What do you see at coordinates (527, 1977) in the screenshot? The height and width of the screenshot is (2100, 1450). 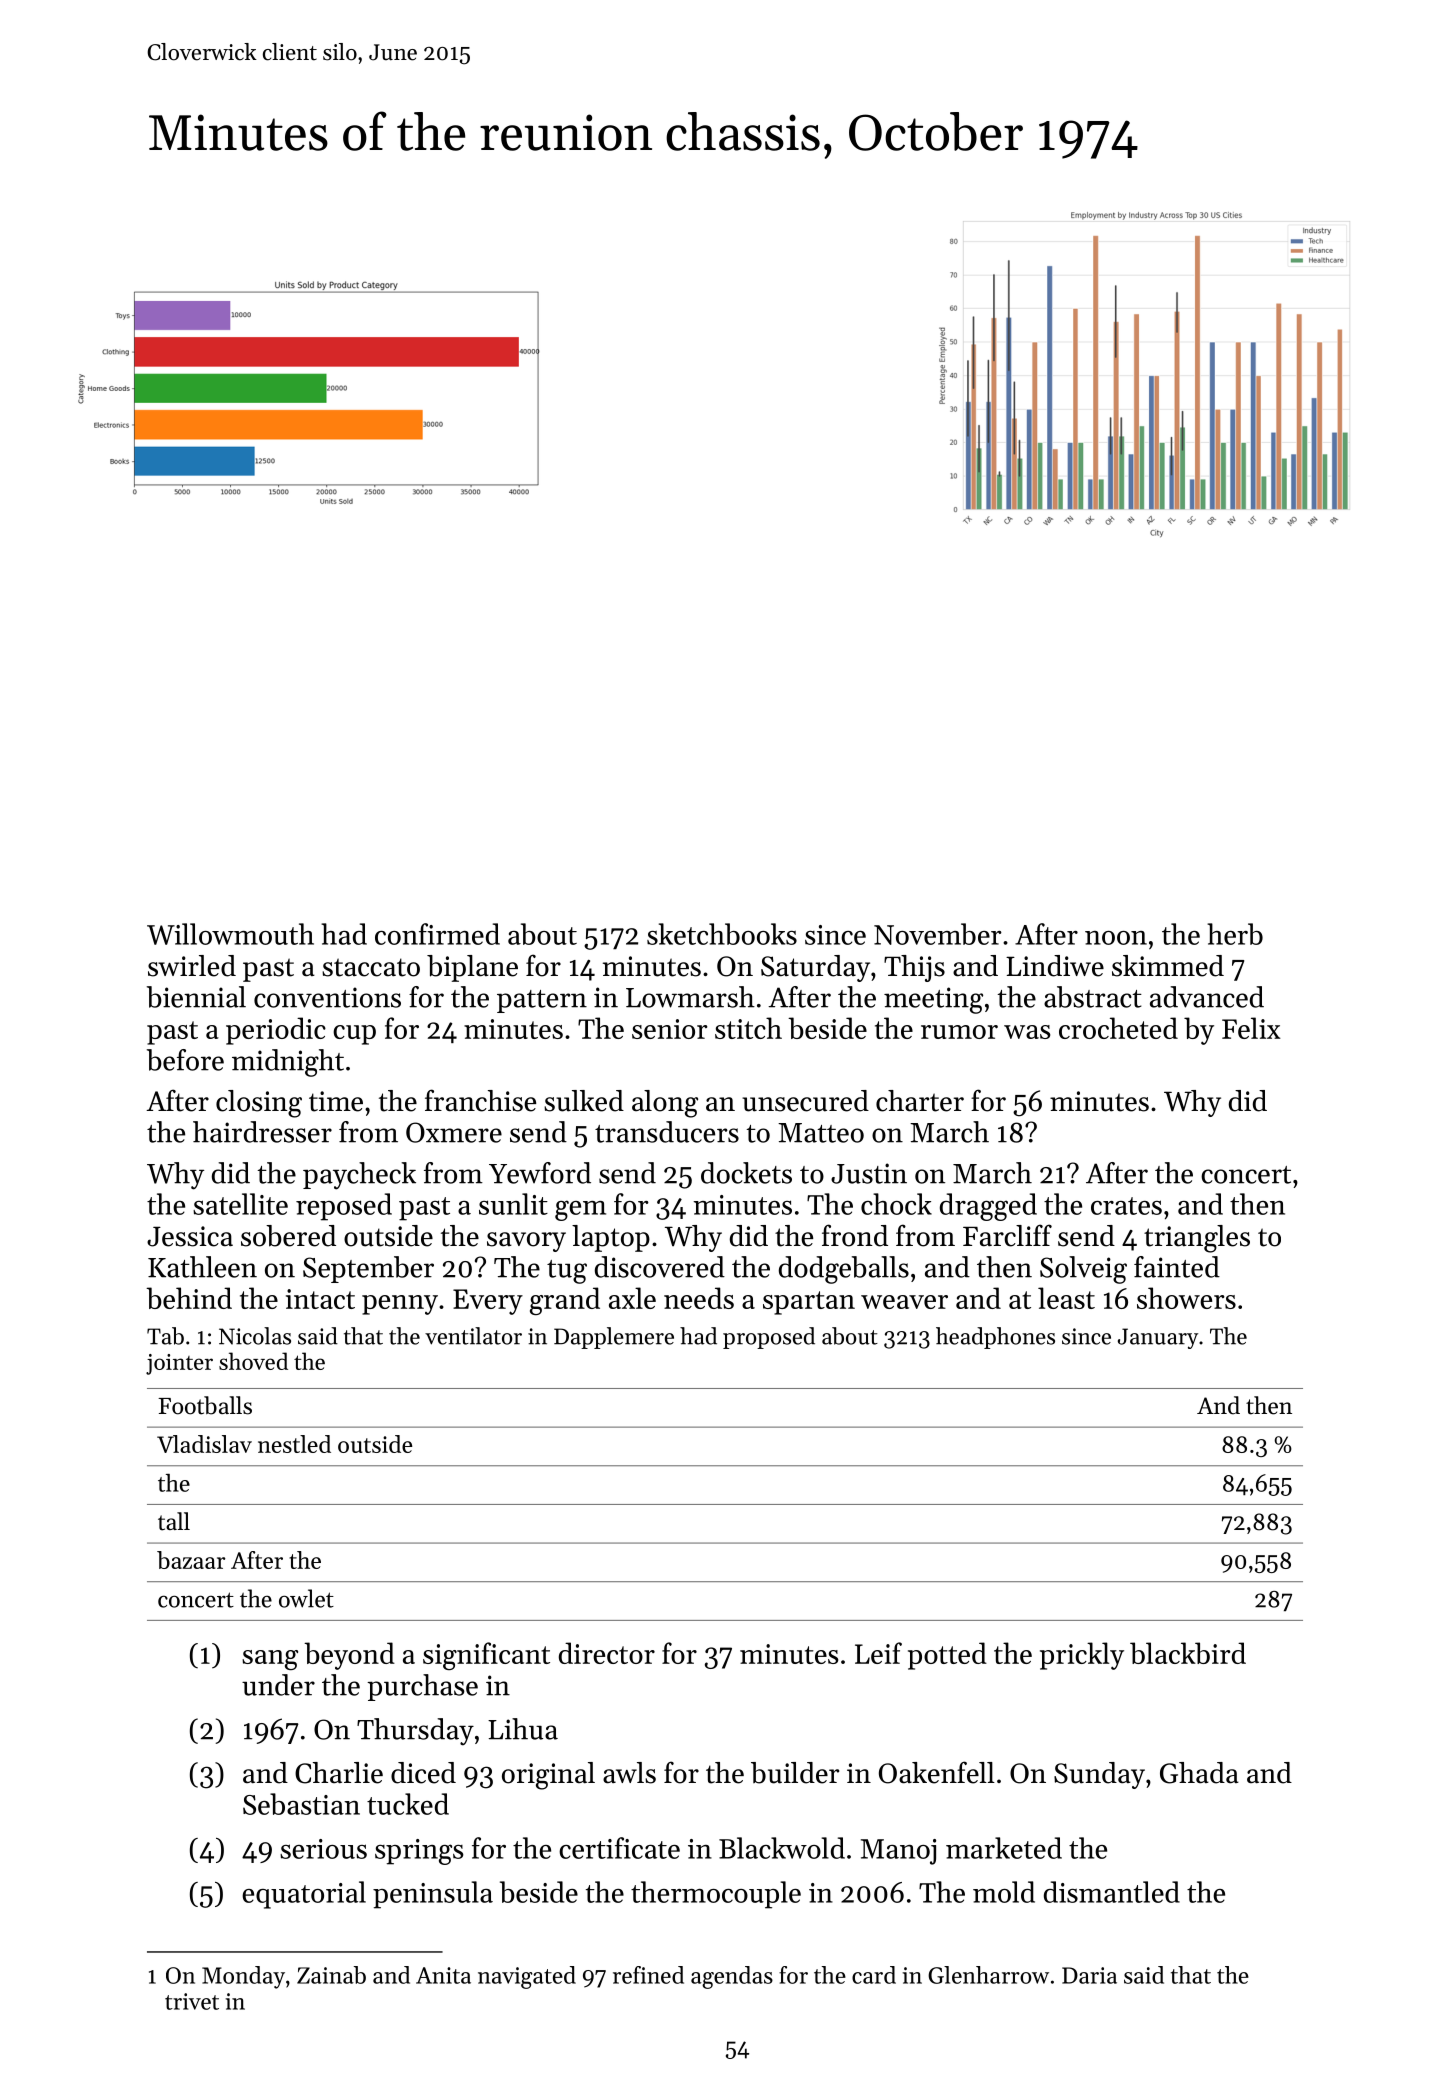 I see `navigated` at bounding box center [527, 1977].
